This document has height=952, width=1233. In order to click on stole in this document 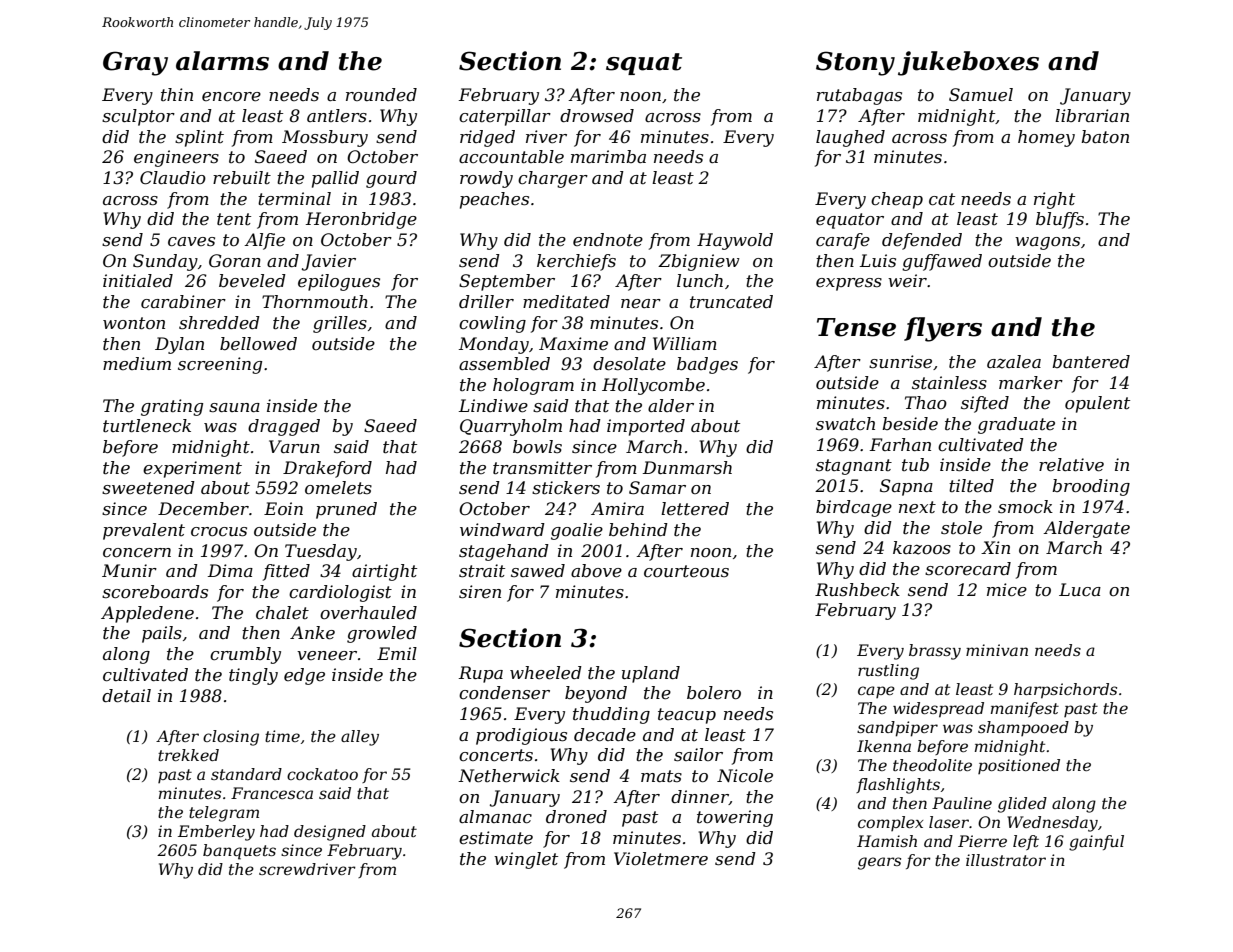, I will do `click(961, 528)`.
